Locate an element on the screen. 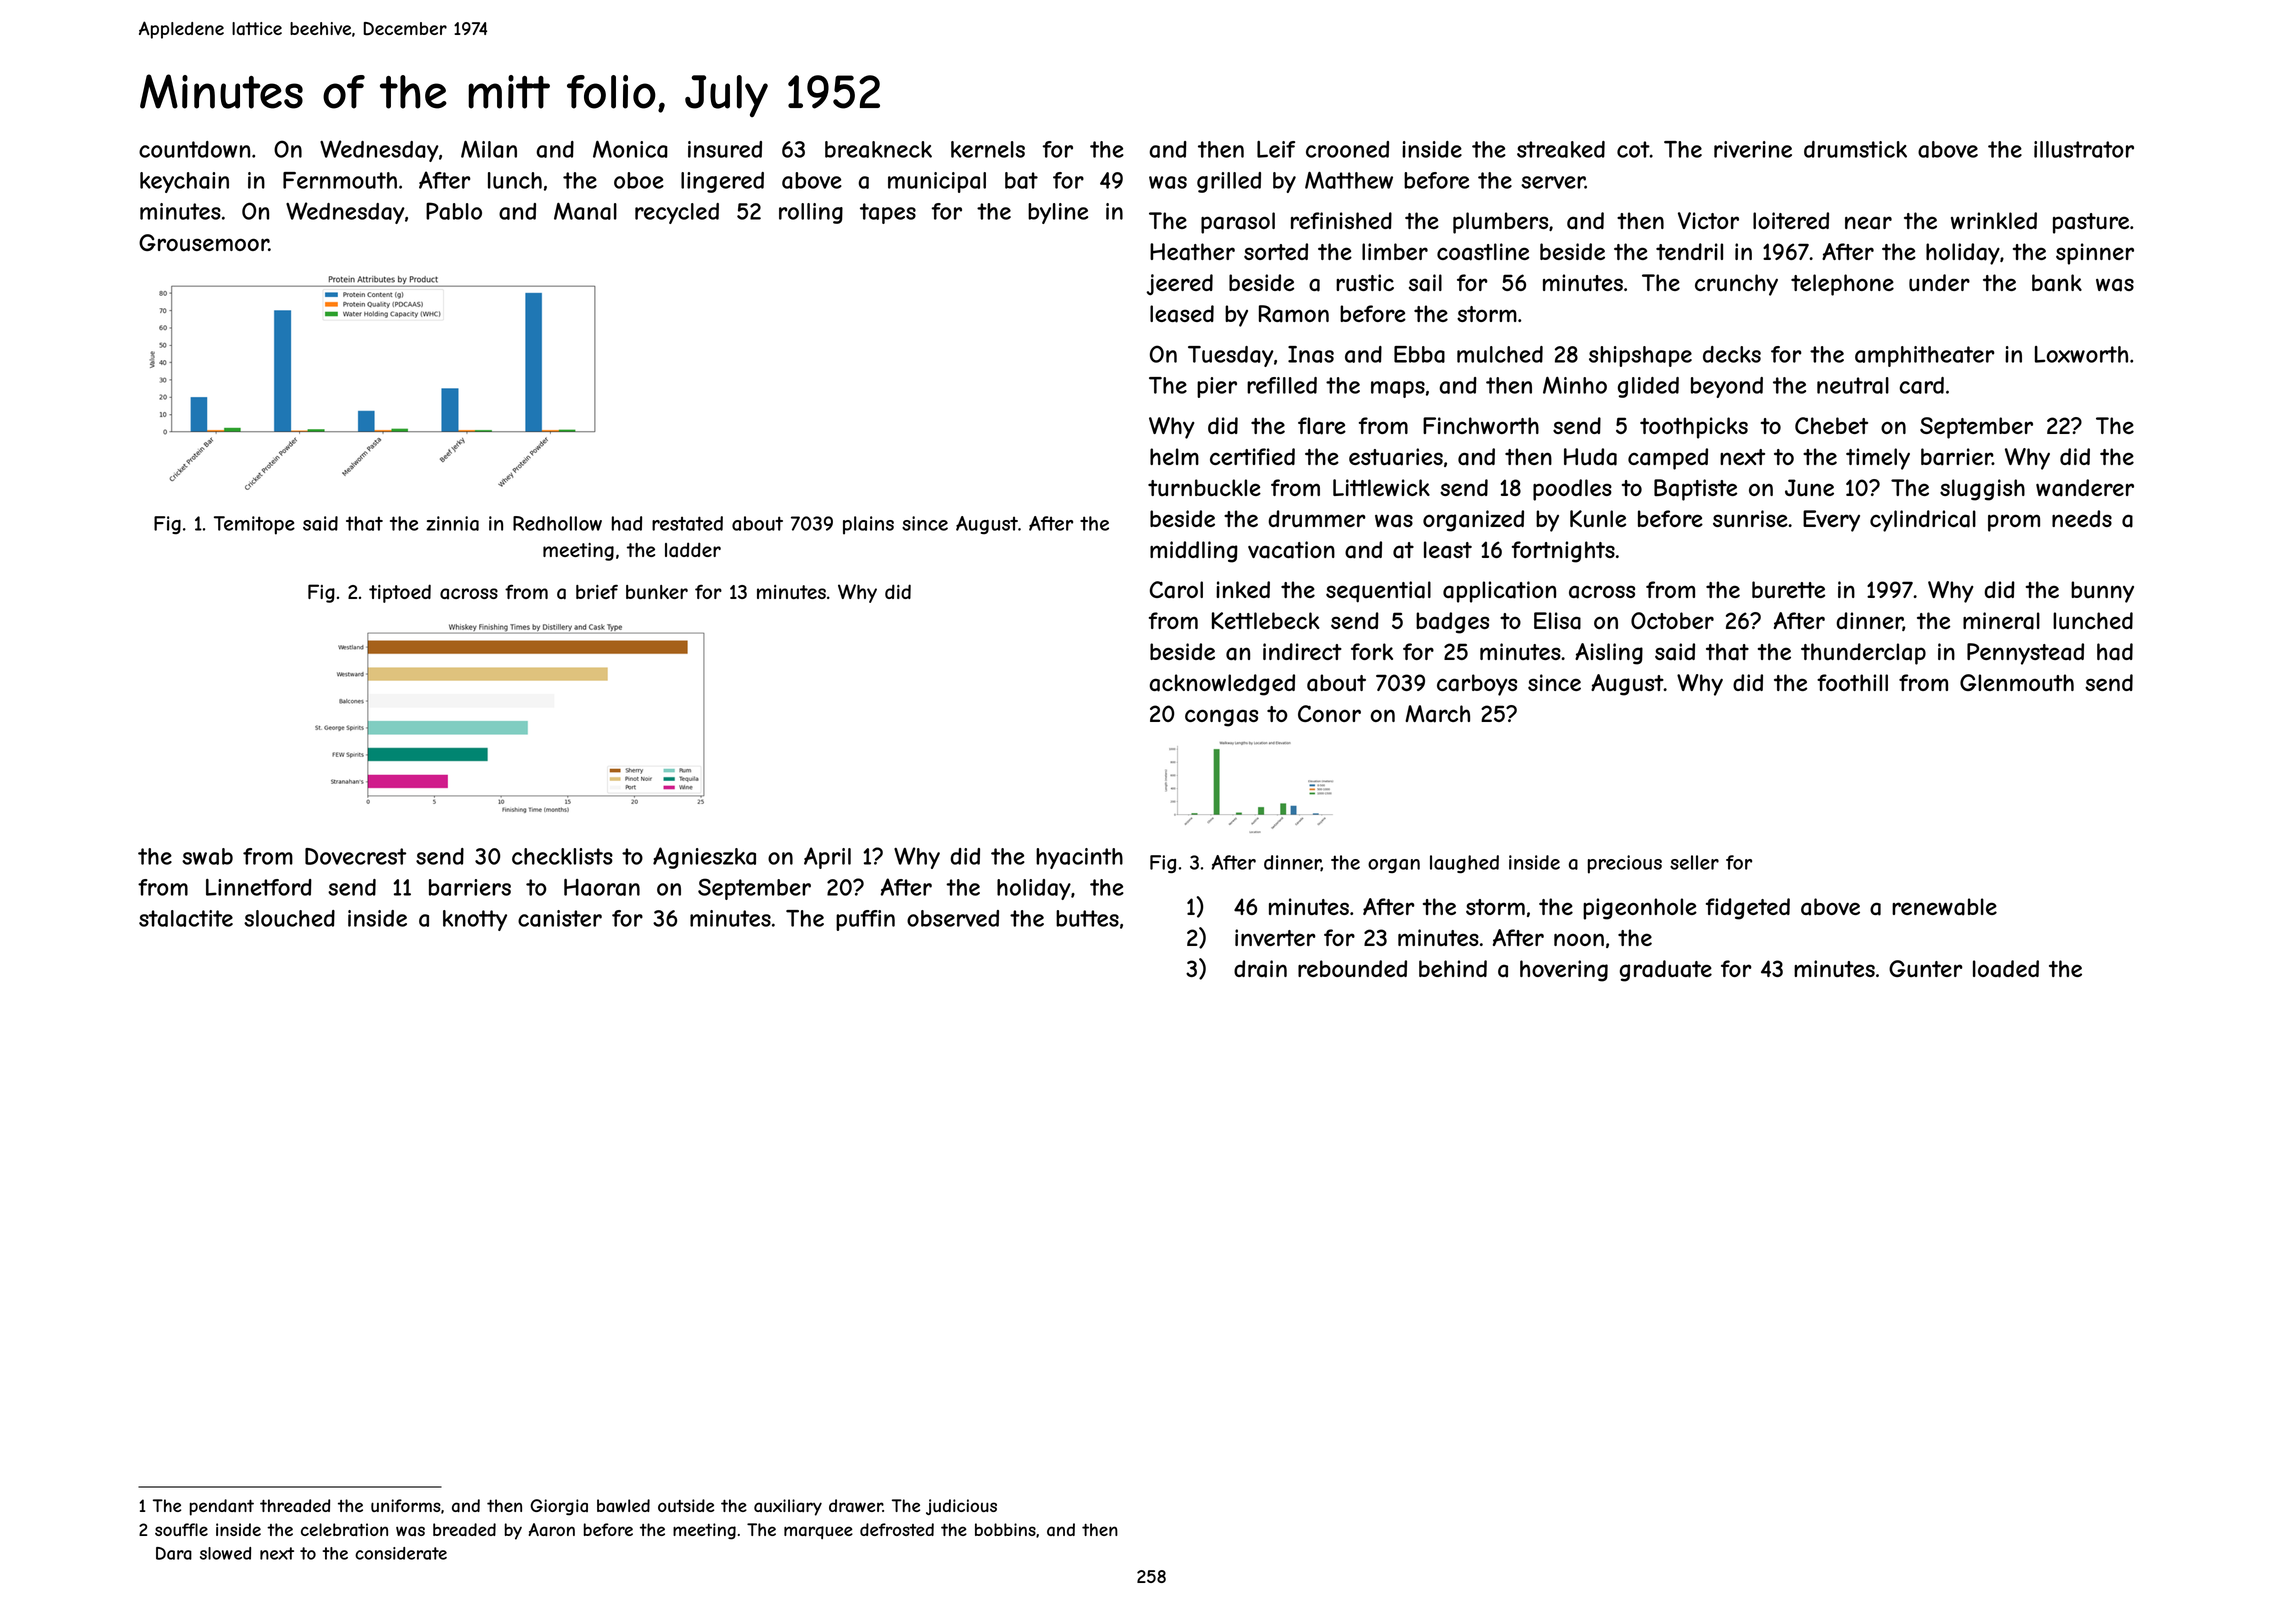 Image resolution: width=2273 pixels, height=1607 pixels. rebounded is located at coordinates (1352, 968).
